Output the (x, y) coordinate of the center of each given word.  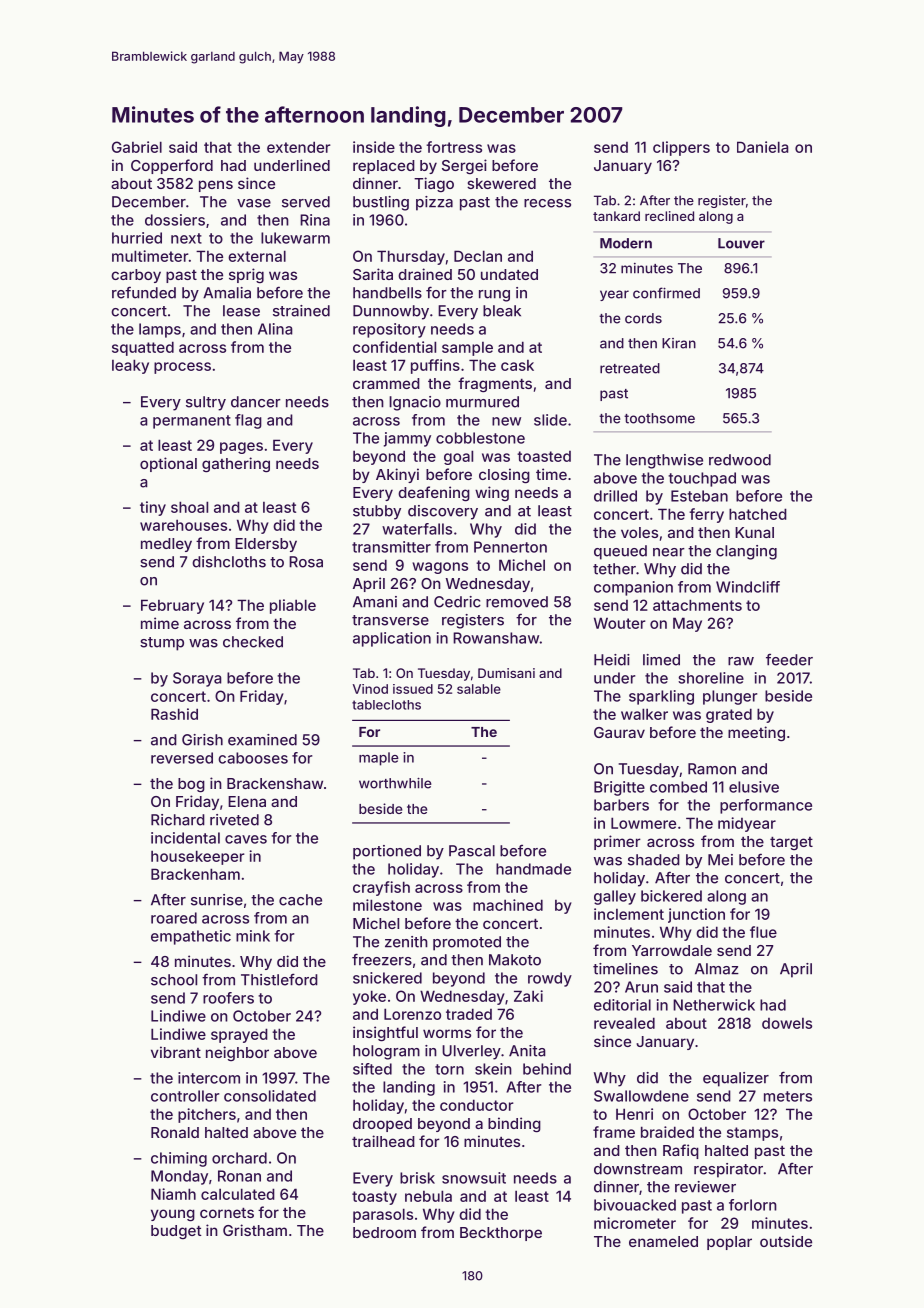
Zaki (528, 996)
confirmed (666, 293)
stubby (377, 512)
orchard (239, 1158)
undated (509, 274)
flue (763, 932)
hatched (758, 514)
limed (661, 660)
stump (162, 644)
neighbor (237, 1053)
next (186, 238)
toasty (374, 1198)
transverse (390, 620)
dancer (256, 402)
